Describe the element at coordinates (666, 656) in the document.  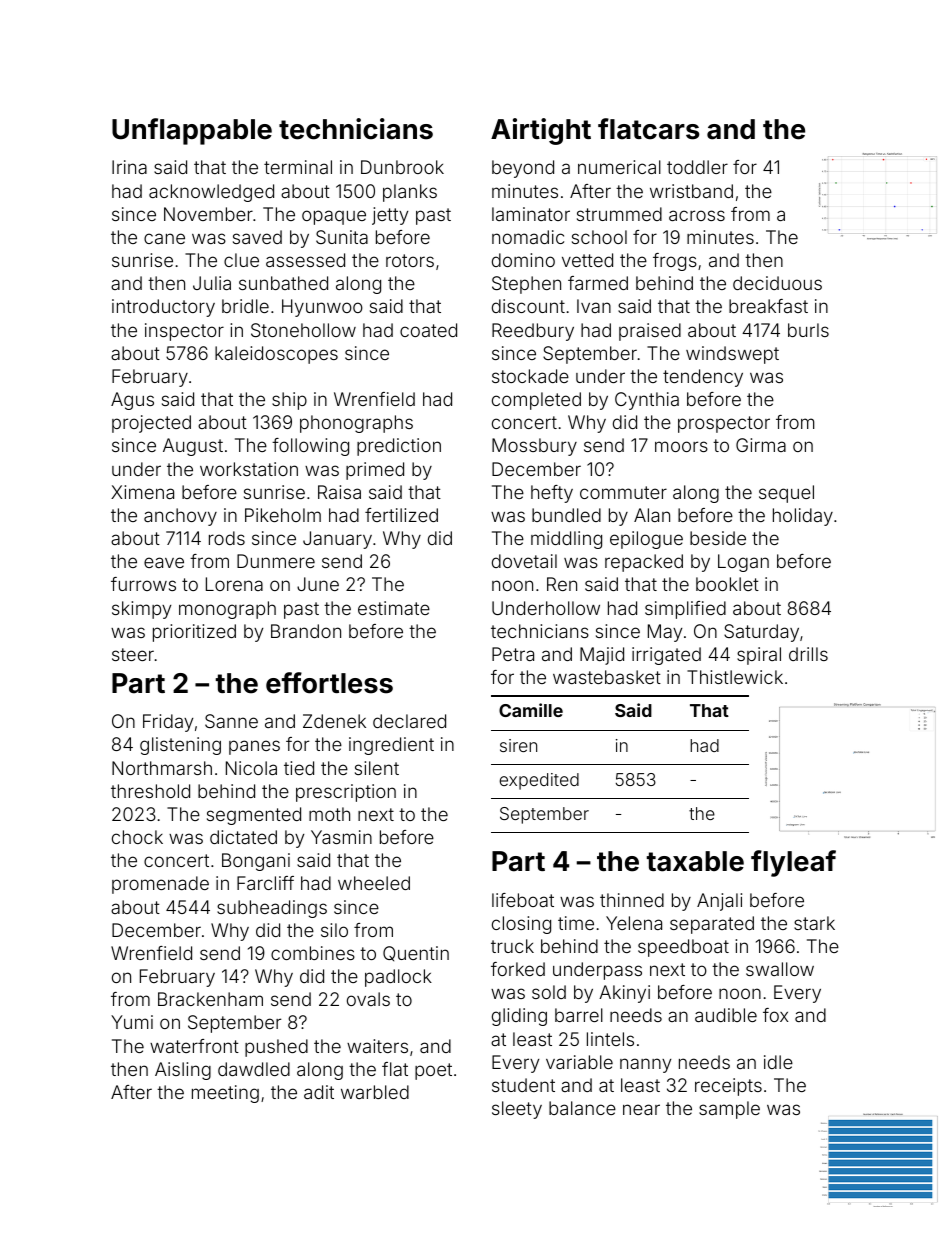
I see `irrigated` at that location.
